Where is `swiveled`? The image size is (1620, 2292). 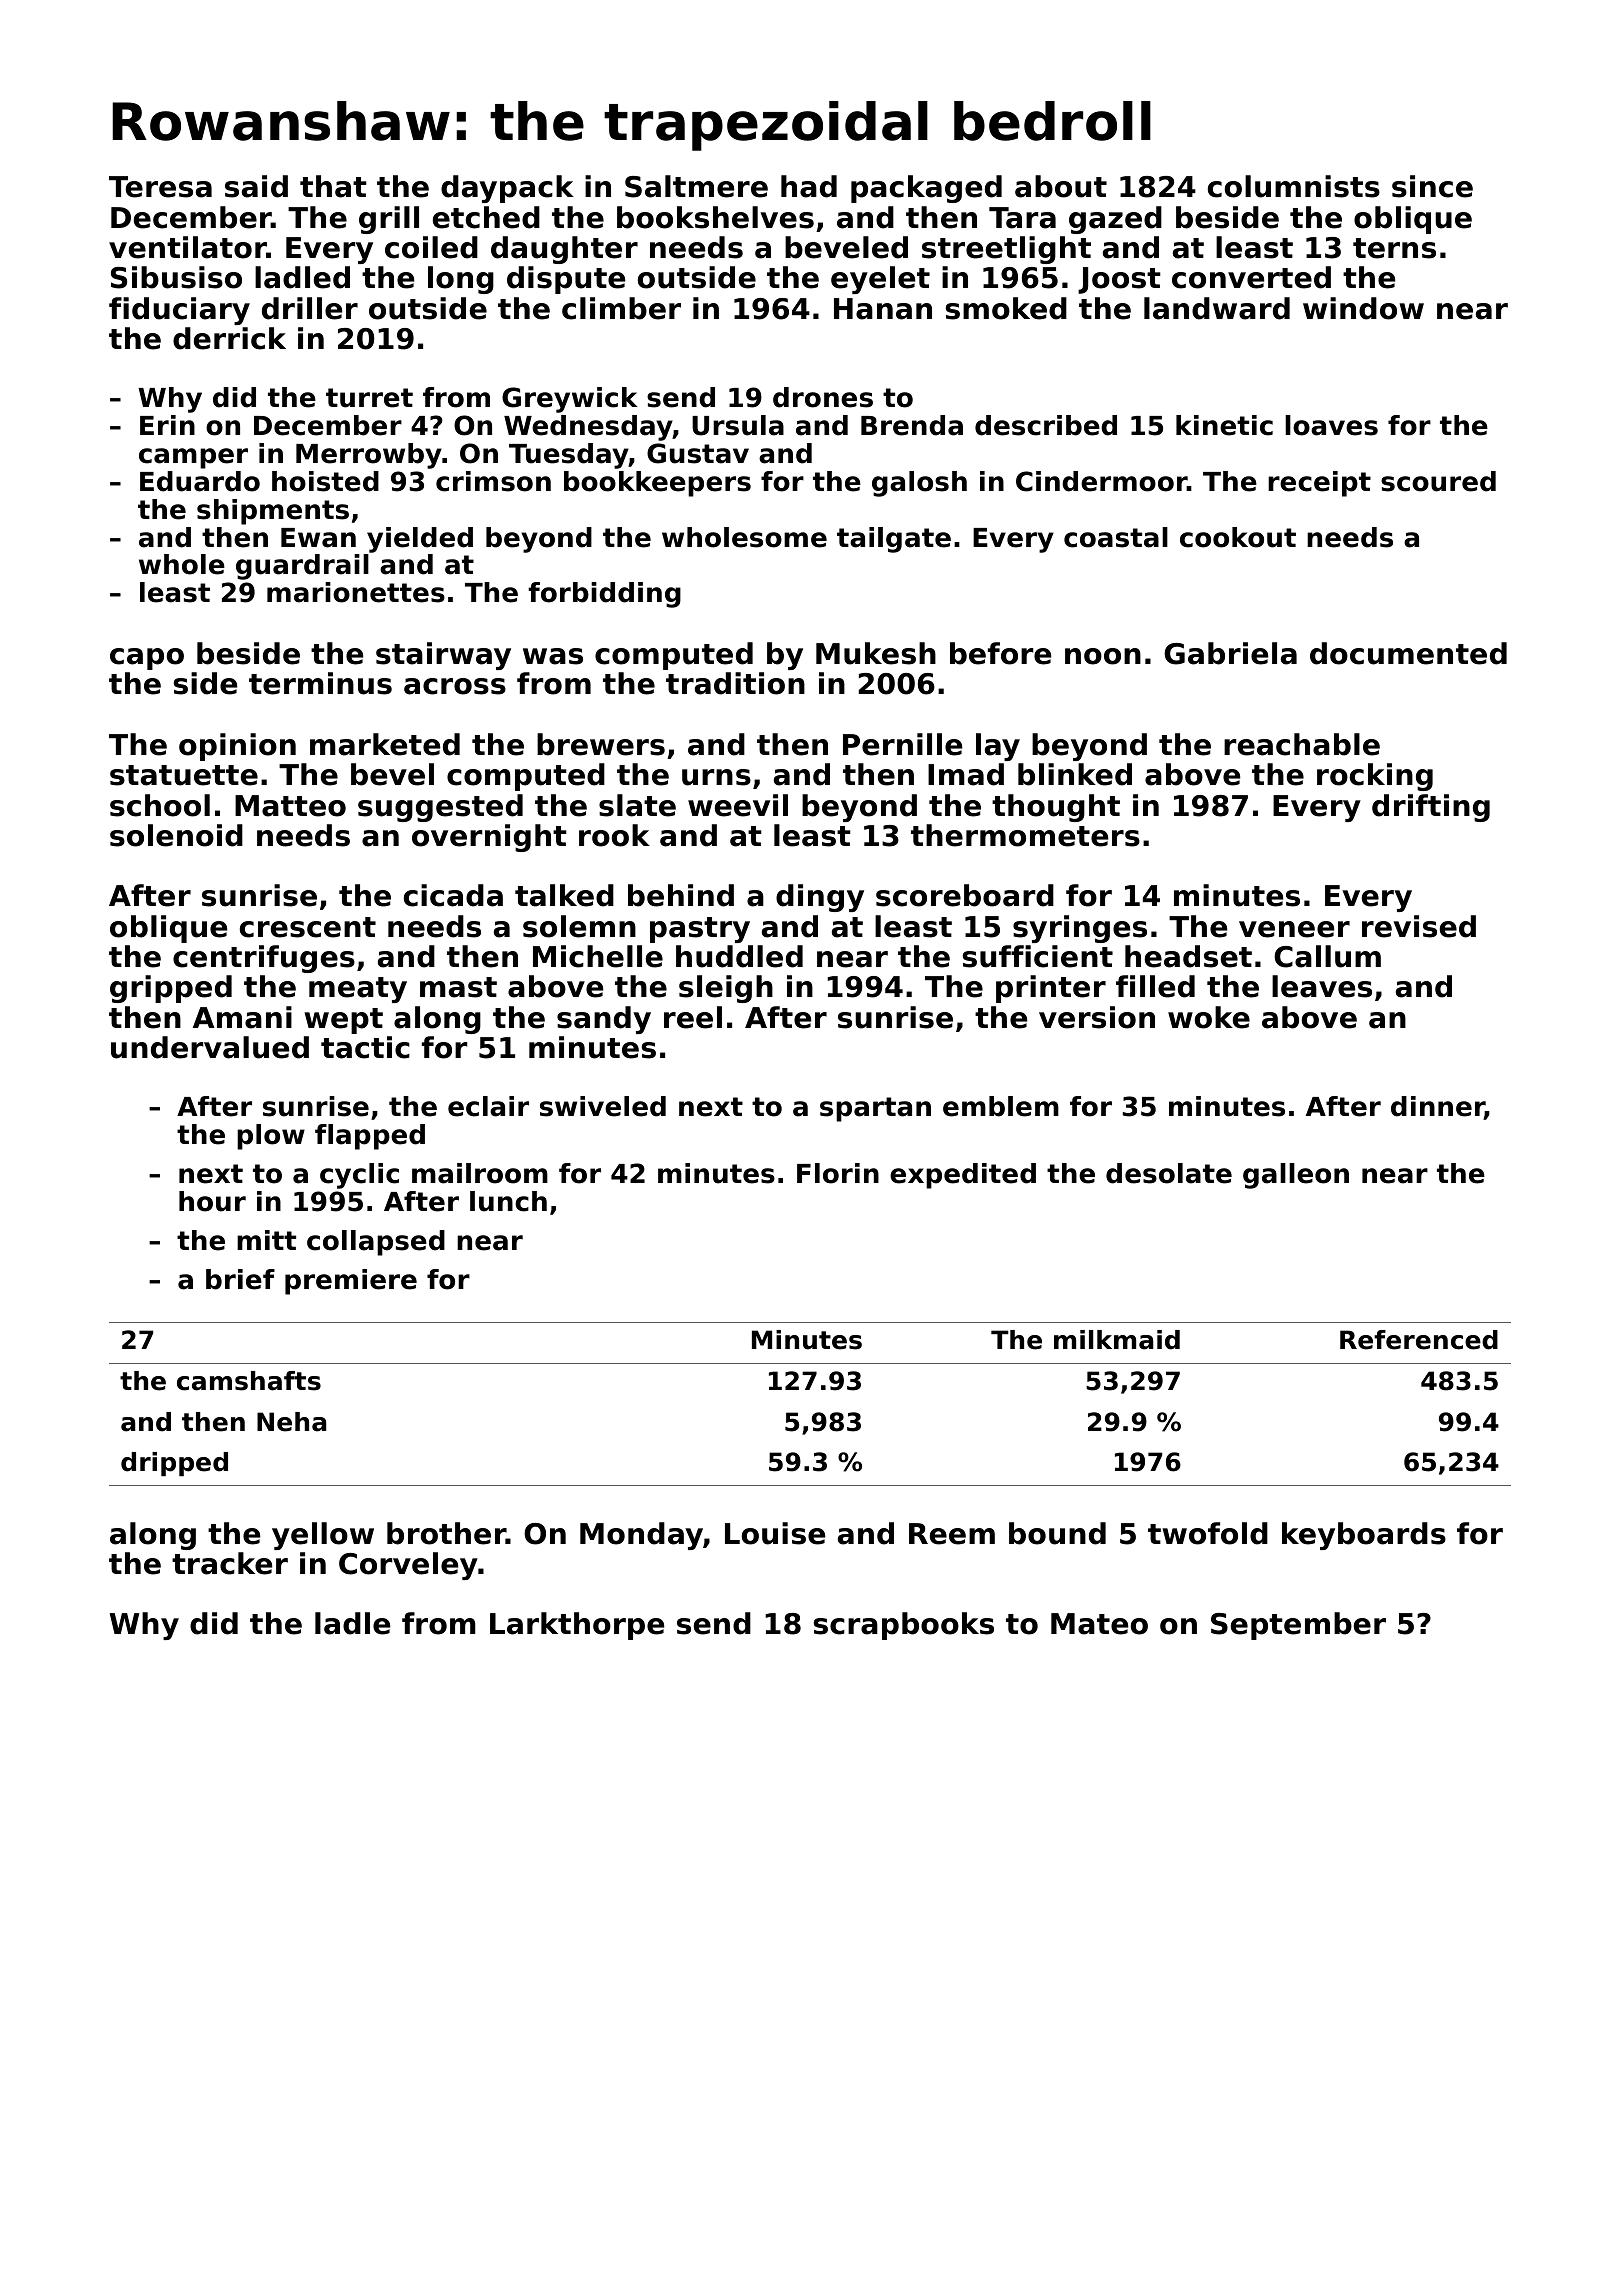 swiveled is located at coordinates (603, 1106).
